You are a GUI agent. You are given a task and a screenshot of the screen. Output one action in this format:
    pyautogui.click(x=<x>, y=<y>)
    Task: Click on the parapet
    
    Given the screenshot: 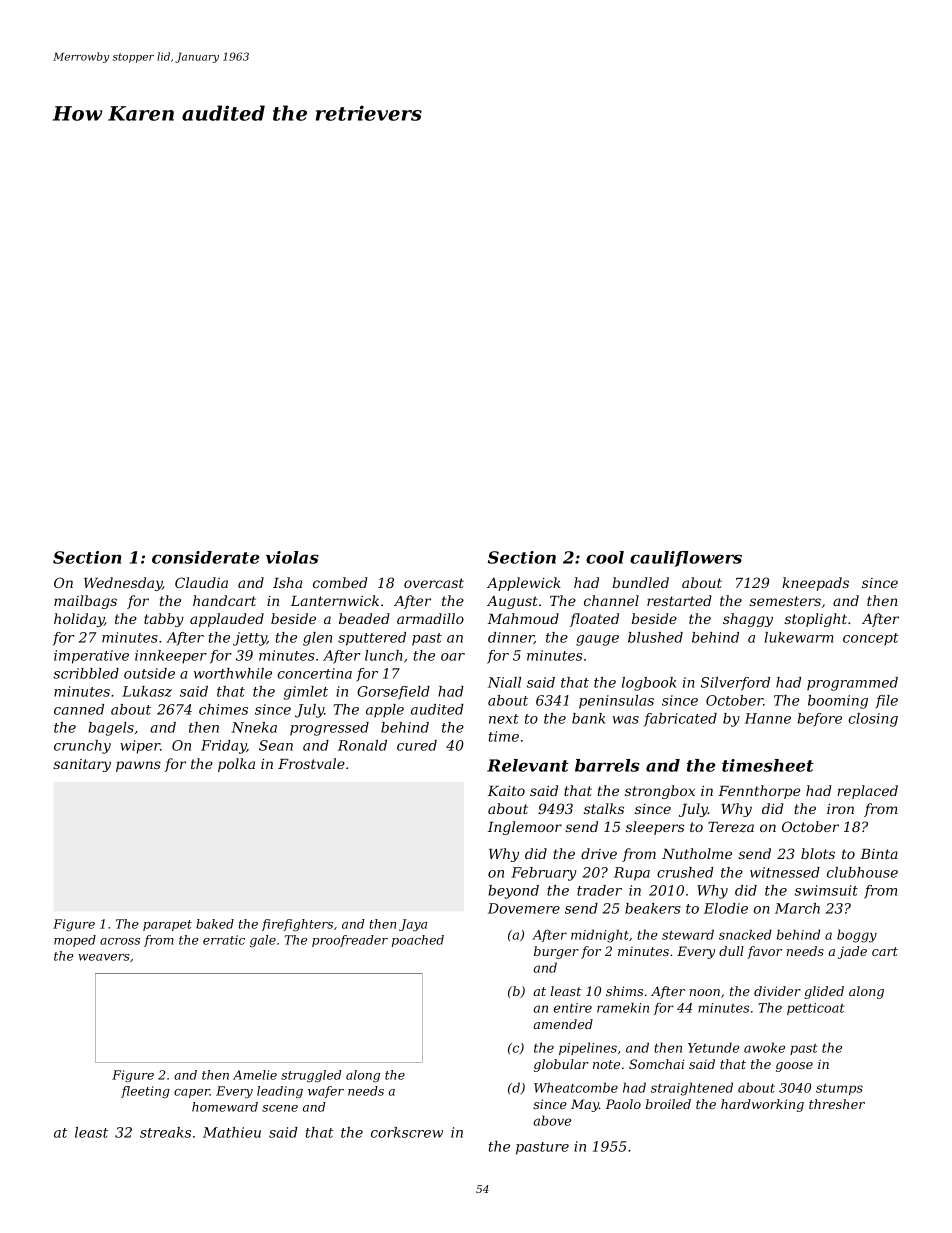 What is the action you would take?
    pyautogui.click(x=167, y=925)
